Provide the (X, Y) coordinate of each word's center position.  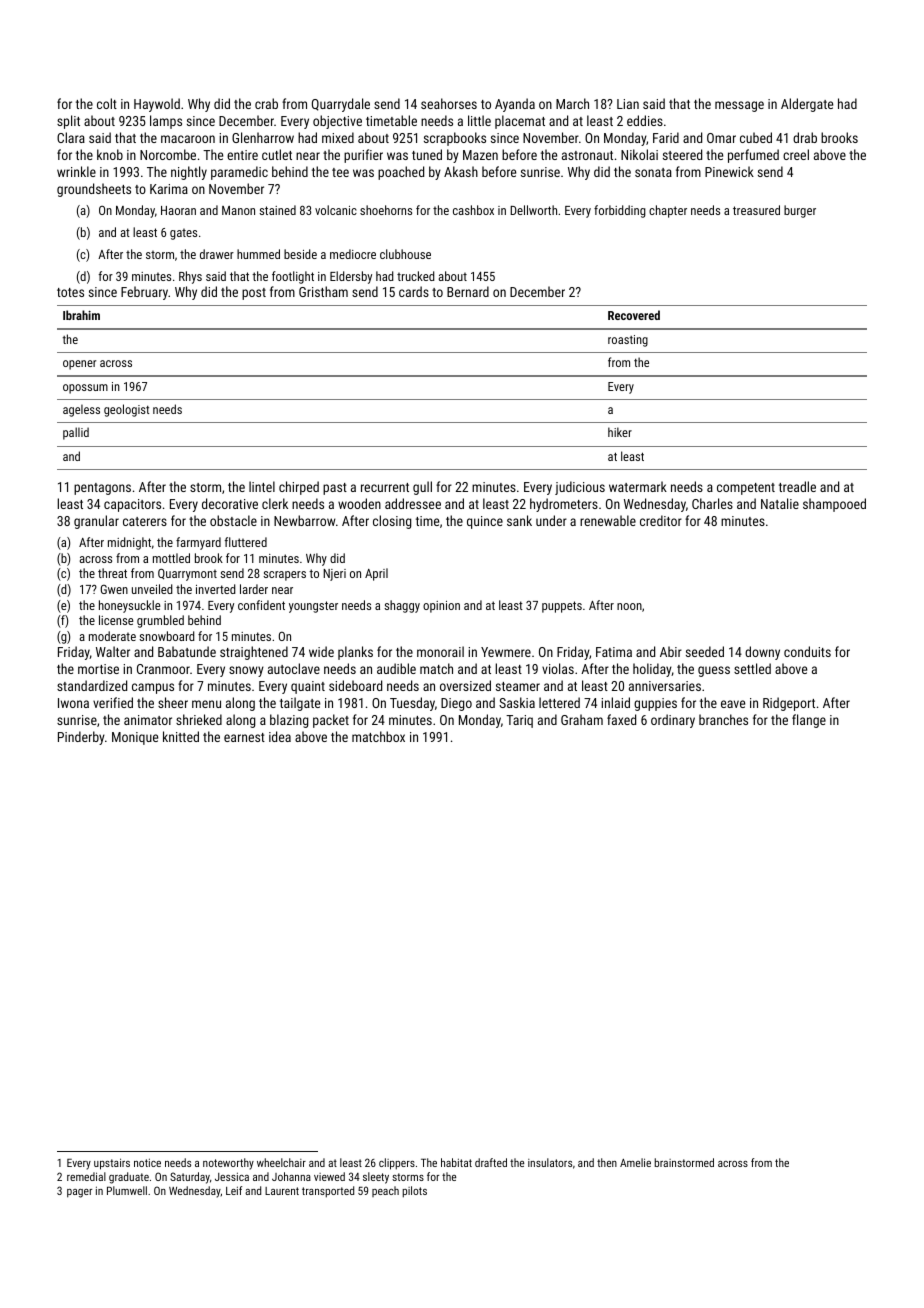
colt (107, 103)
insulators (550, 1162)
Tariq (519, 721)
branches (723, 719)
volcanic (336, 210)
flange (809, 721)
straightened (254, 653)
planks (355, 653)
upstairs (112, 1164)
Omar (721, 138)
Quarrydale (341, 105)
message (739, 106)
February (144, 293)
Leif (234, 1190)
